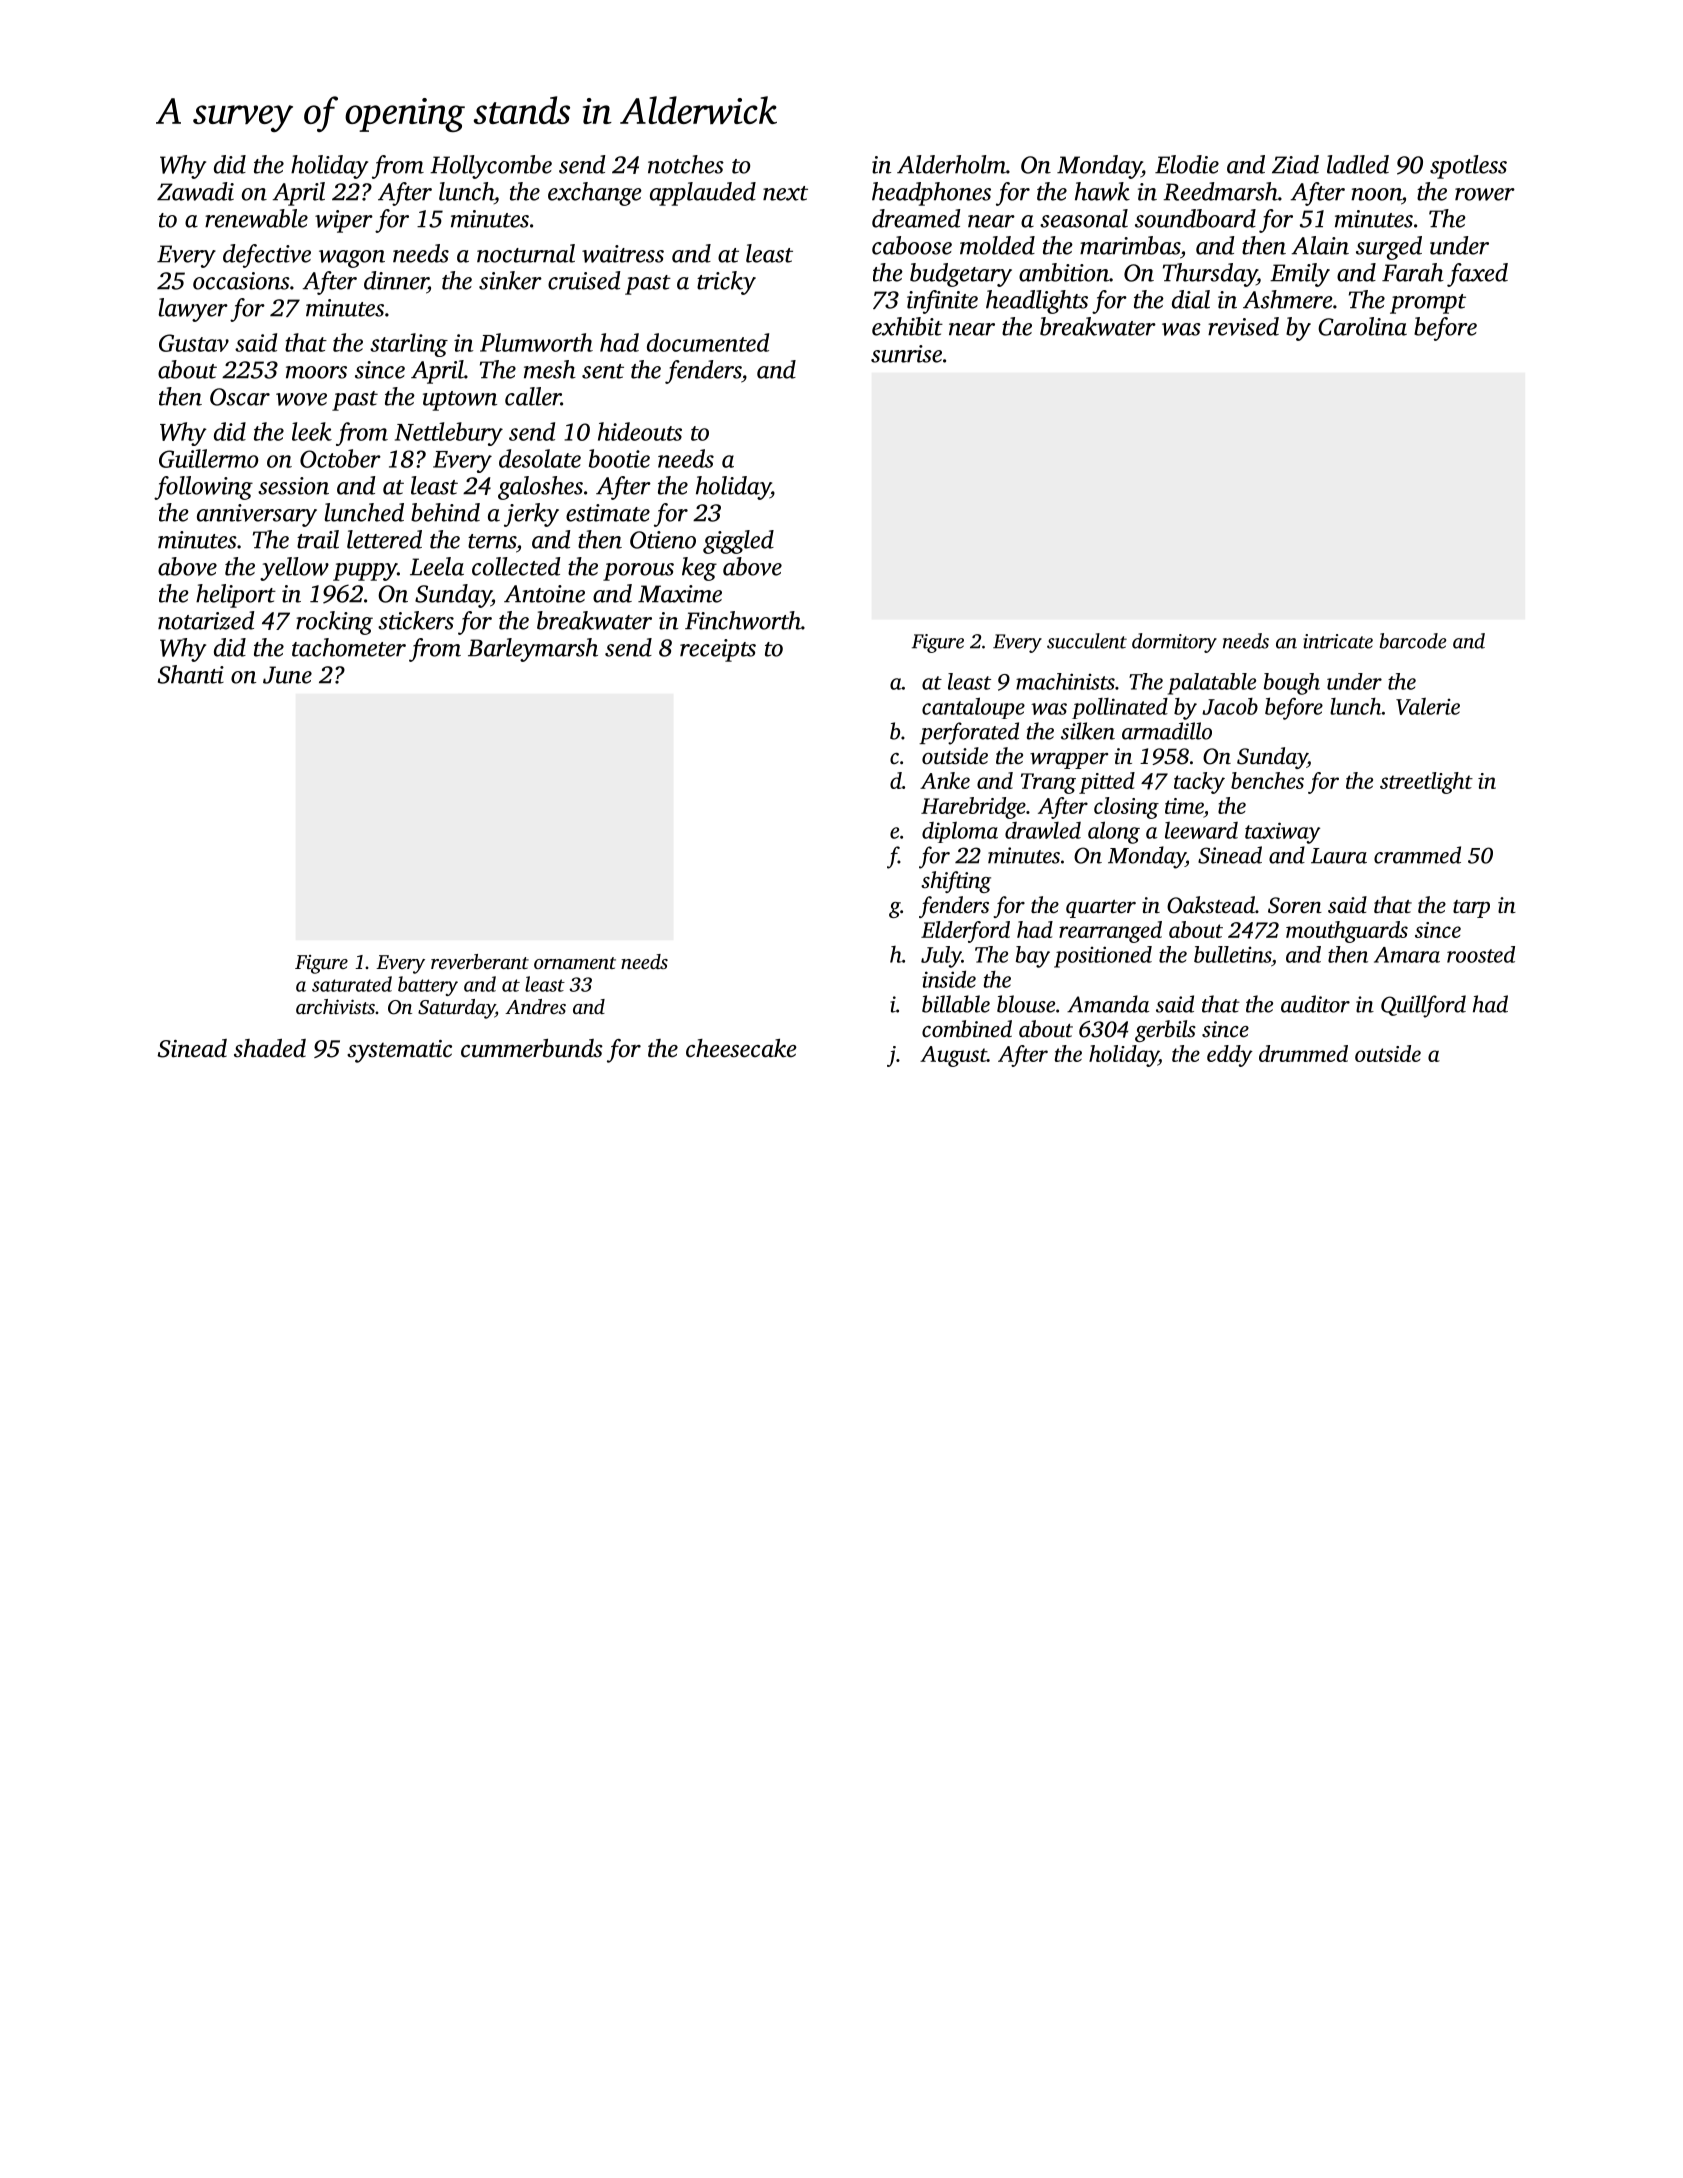  Describe the element at coordinates (270, 1048) in the screenshot. I see `shaded` at that location.
